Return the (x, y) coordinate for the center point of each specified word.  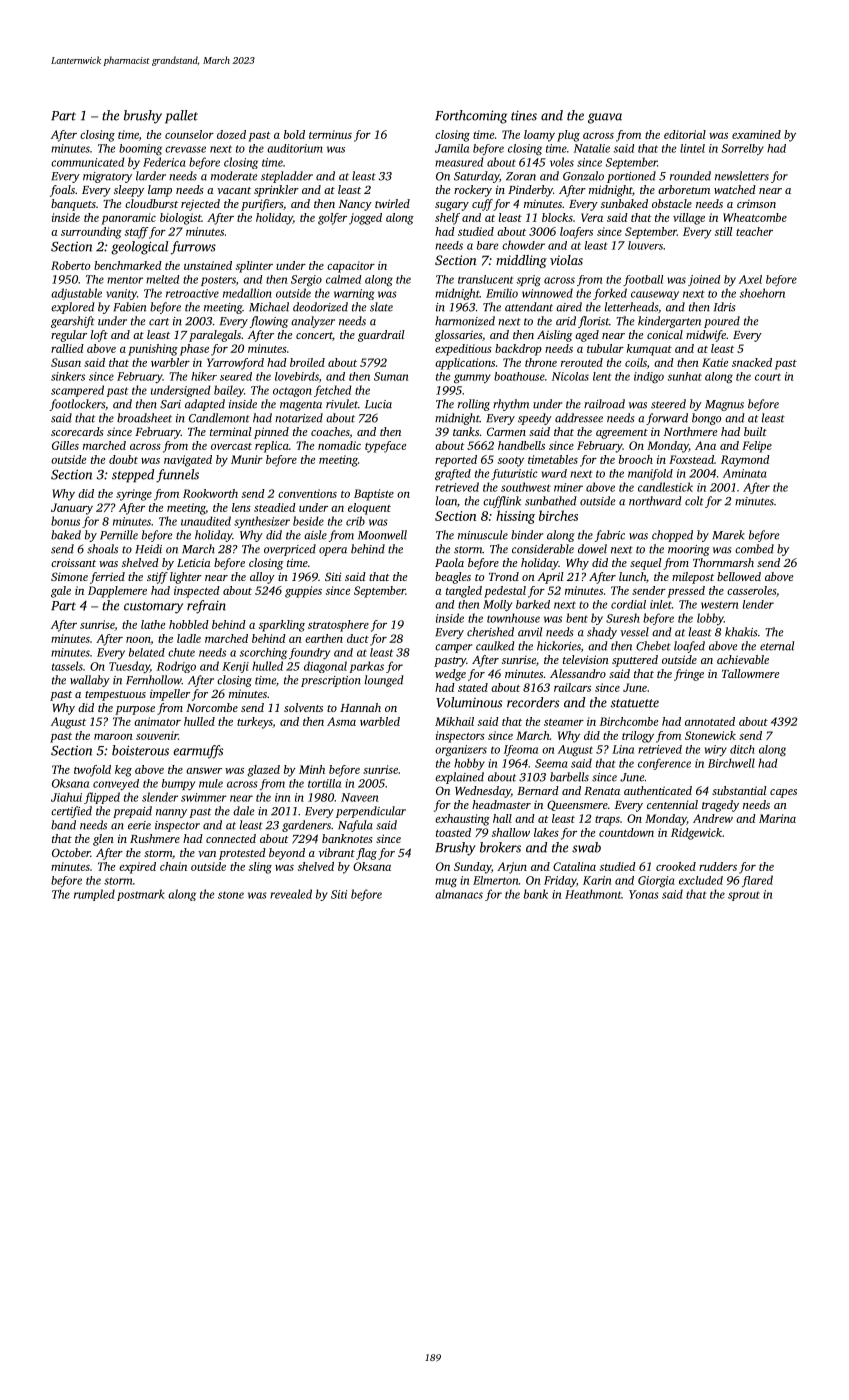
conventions (307, 493)
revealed (291, 894)
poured (722, 322)
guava (605, 118)
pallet (181, 117)
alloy (262, 578)
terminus (330, 134)
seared (236, 376)
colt (694, 501)
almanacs (459, 894)
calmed (344, 279)
